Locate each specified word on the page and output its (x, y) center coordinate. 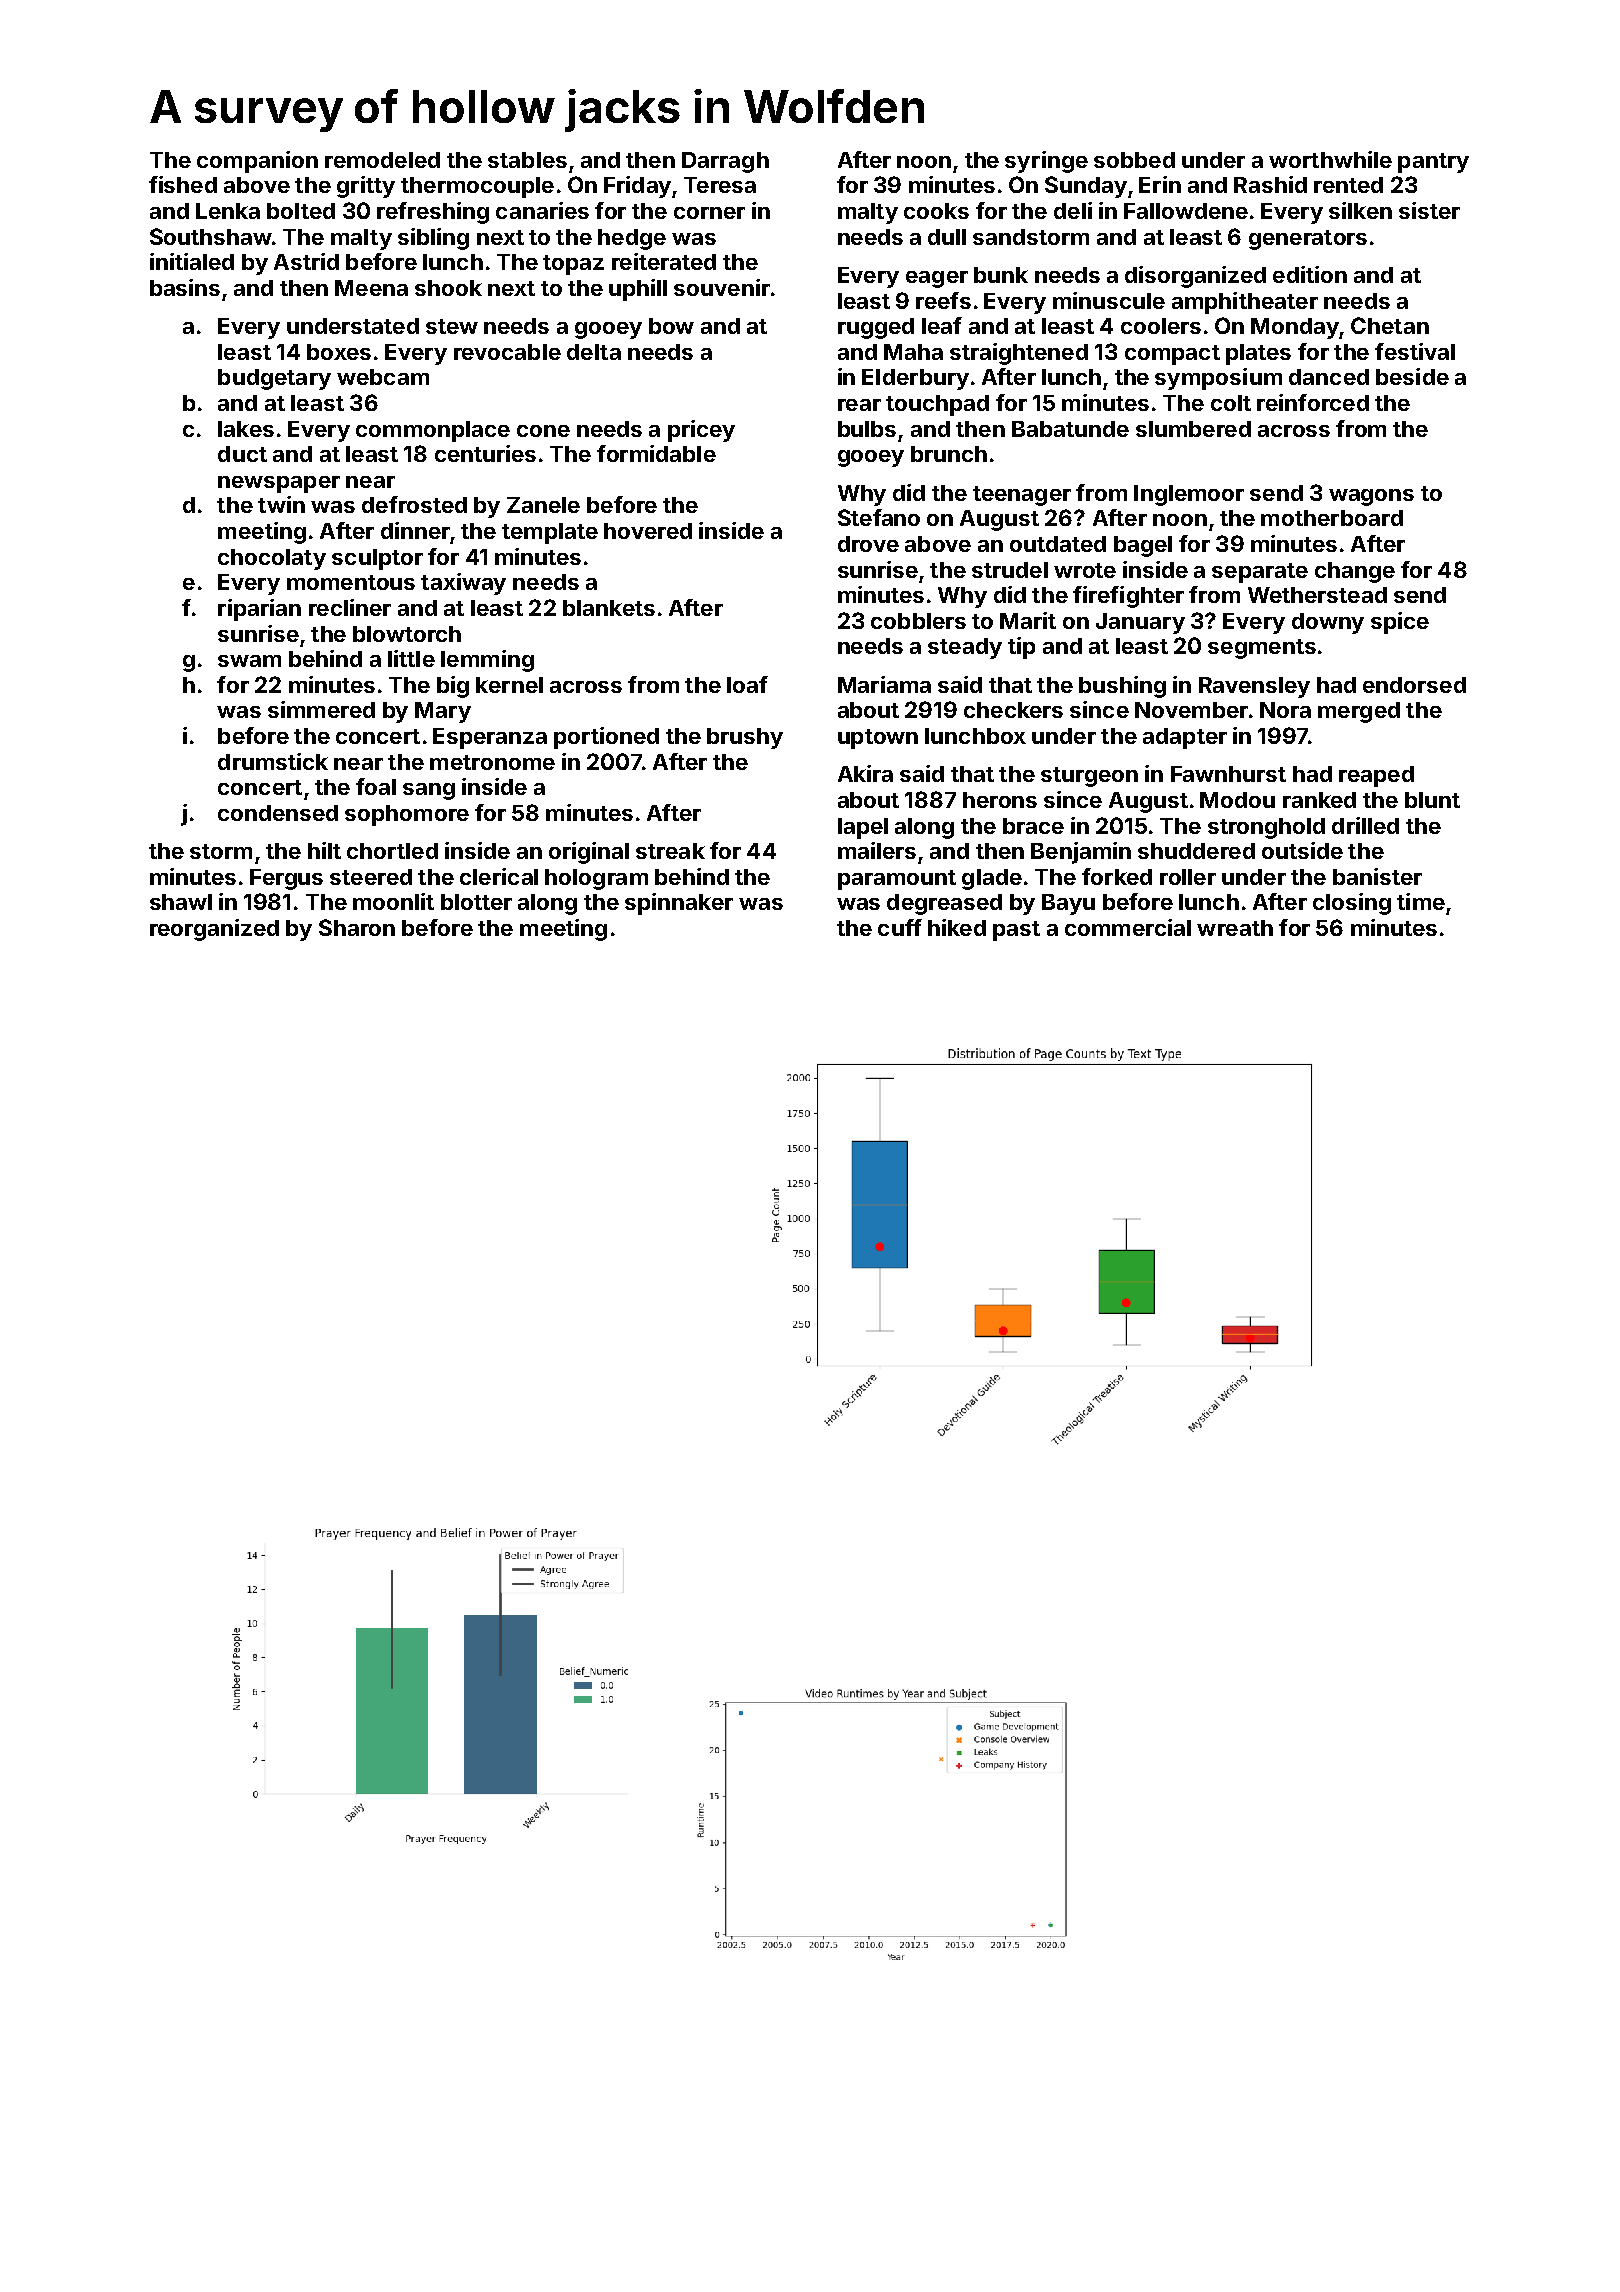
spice (1400, 623)
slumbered (1193, 429)
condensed (278, 813)
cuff (900, 927)
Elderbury (915, 379)
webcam (383, 377)
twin (281, 504)
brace (1033, 826)
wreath (1235, 928)
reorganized (214, 930)
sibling (433, 239)
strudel (1010, 570)
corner (709, 213)
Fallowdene (1186, 211)
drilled (1365, 825)
